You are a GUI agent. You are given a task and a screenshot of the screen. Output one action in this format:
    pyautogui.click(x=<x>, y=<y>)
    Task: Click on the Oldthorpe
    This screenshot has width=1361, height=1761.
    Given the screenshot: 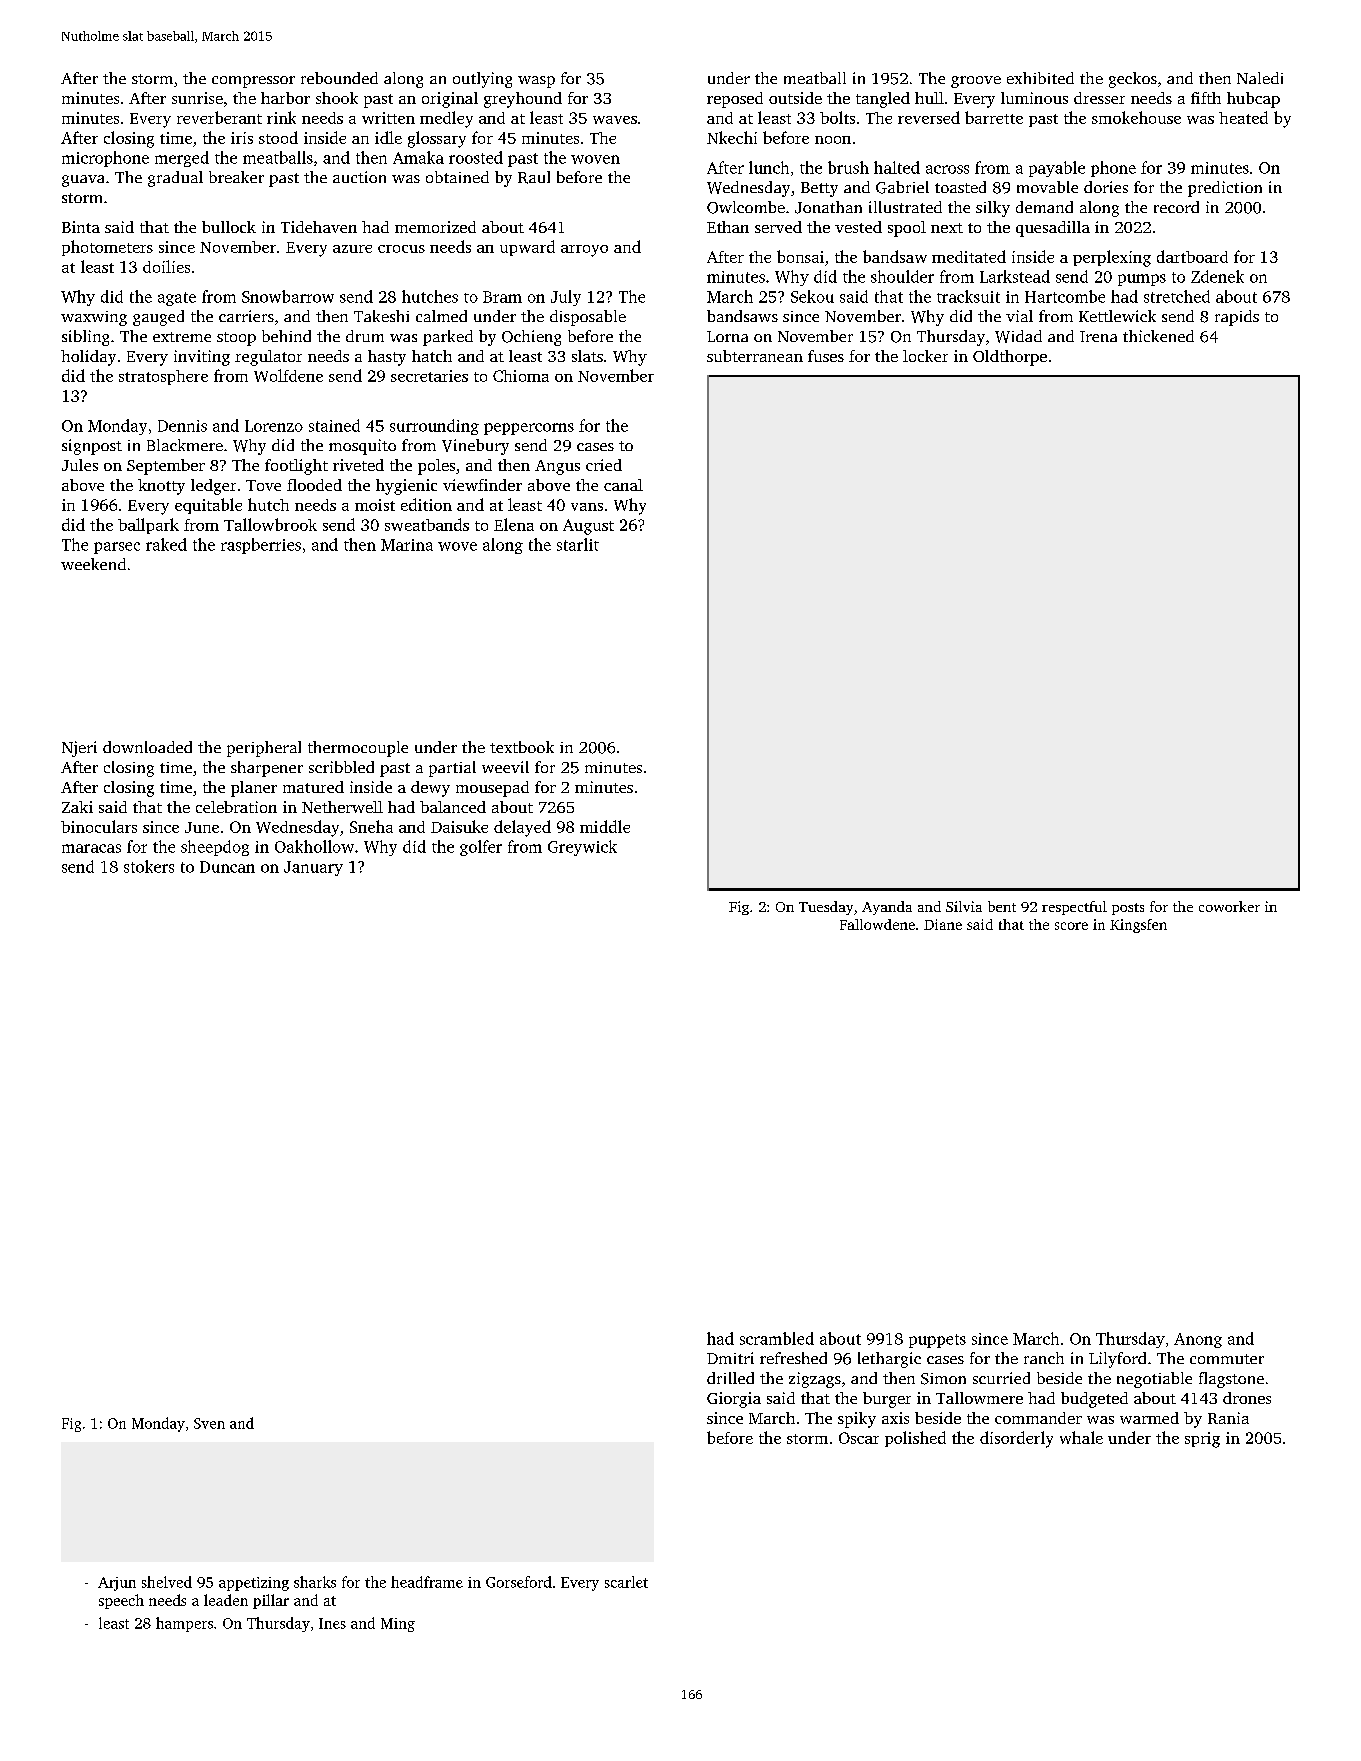 What is the action you would take?
    pyautogui.click(x=1010, y=358)
